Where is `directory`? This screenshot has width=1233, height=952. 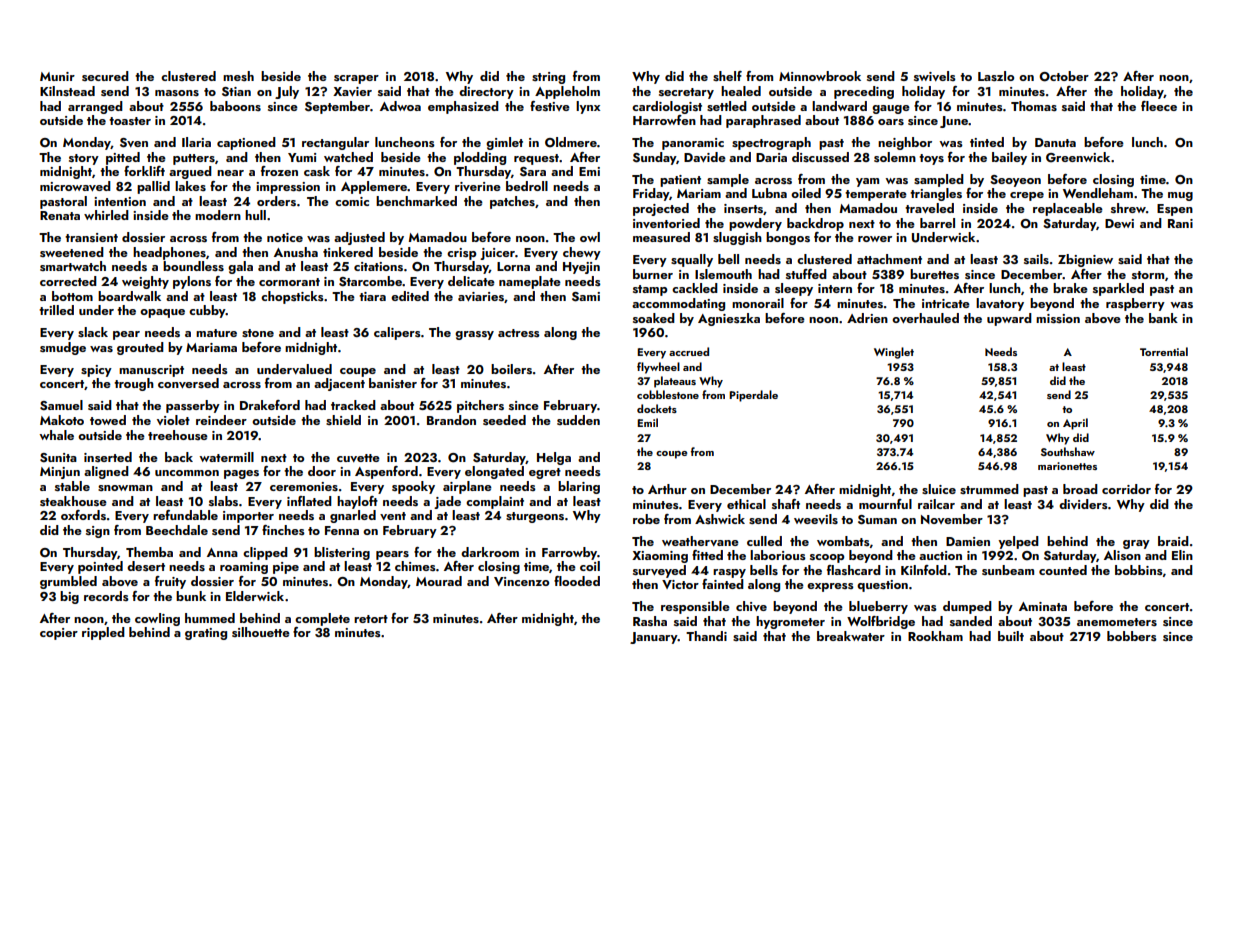 directory is located at coordinates (486, 92).
